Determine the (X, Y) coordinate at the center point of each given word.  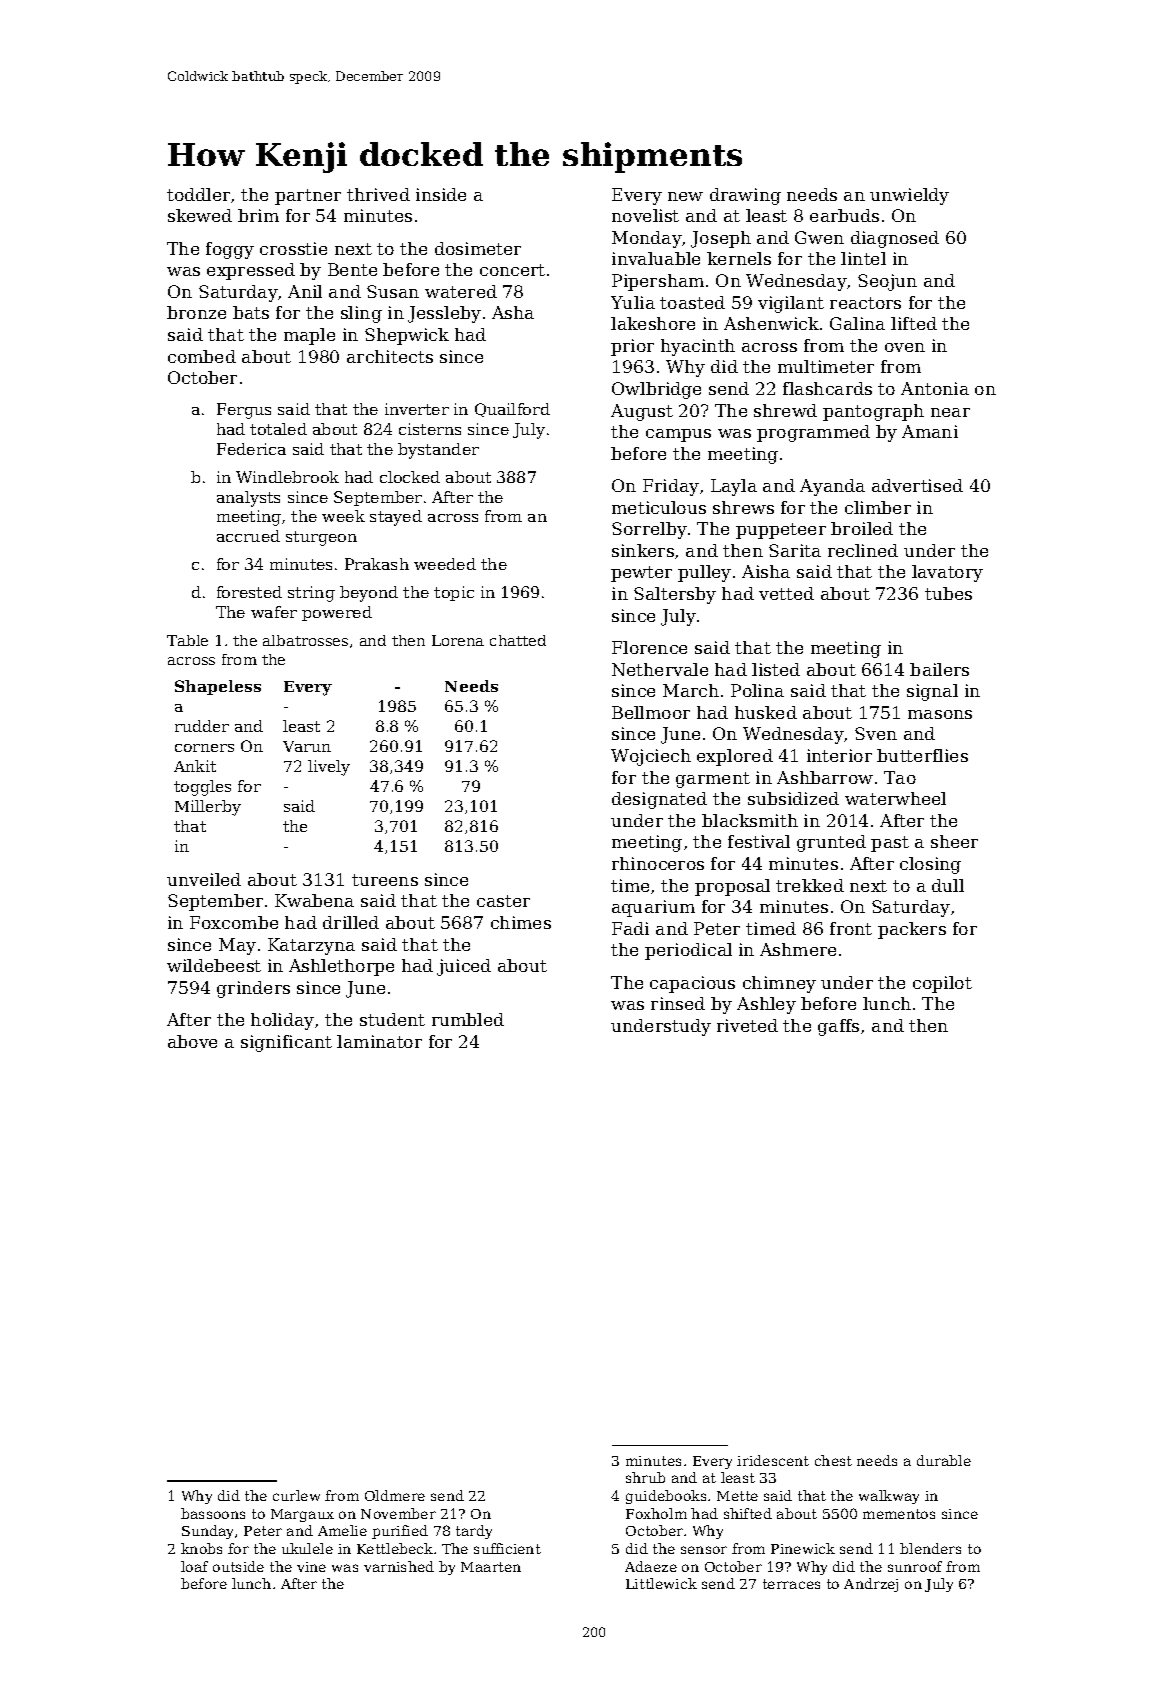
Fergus (244, 411)
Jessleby (444, 314)
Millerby (208, 808)
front (851, 928)
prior (632, 347)
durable (944, 1460)
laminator (379, 1041)
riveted (747, 1025)
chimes (521, 922)
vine (311, 1567)
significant (286, 1043)
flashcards (827, 388)
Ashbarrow (825, 777)
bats (251, 312)
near (950, 412)
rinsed (678, 1003)
